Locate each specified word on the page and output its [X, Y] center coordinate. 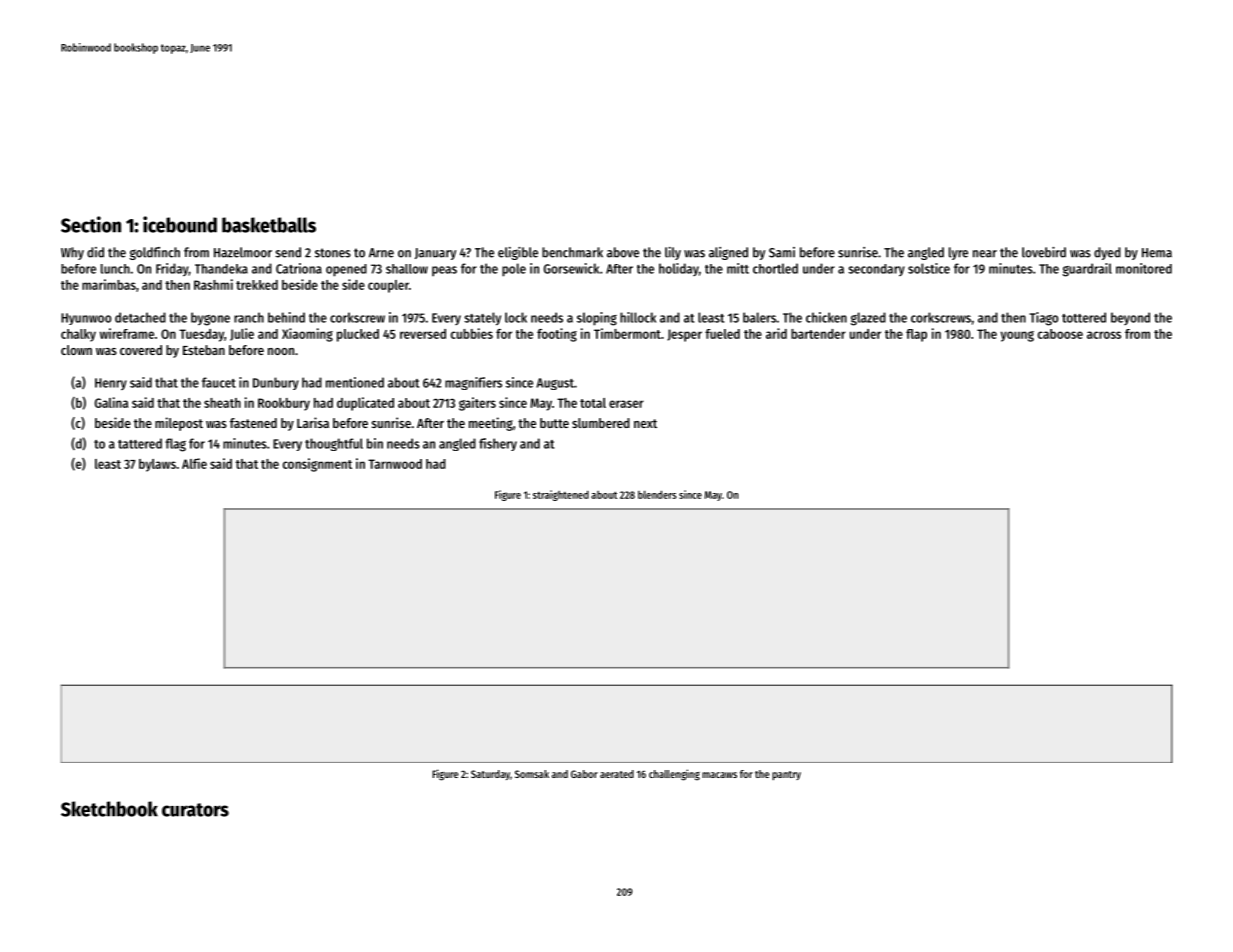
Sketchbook [109, 809]
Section [91, 224]
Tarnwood [395, 464]
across [1104, 335]
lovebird [1044, 252]
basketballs [269, 225]
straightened [561, 495]
